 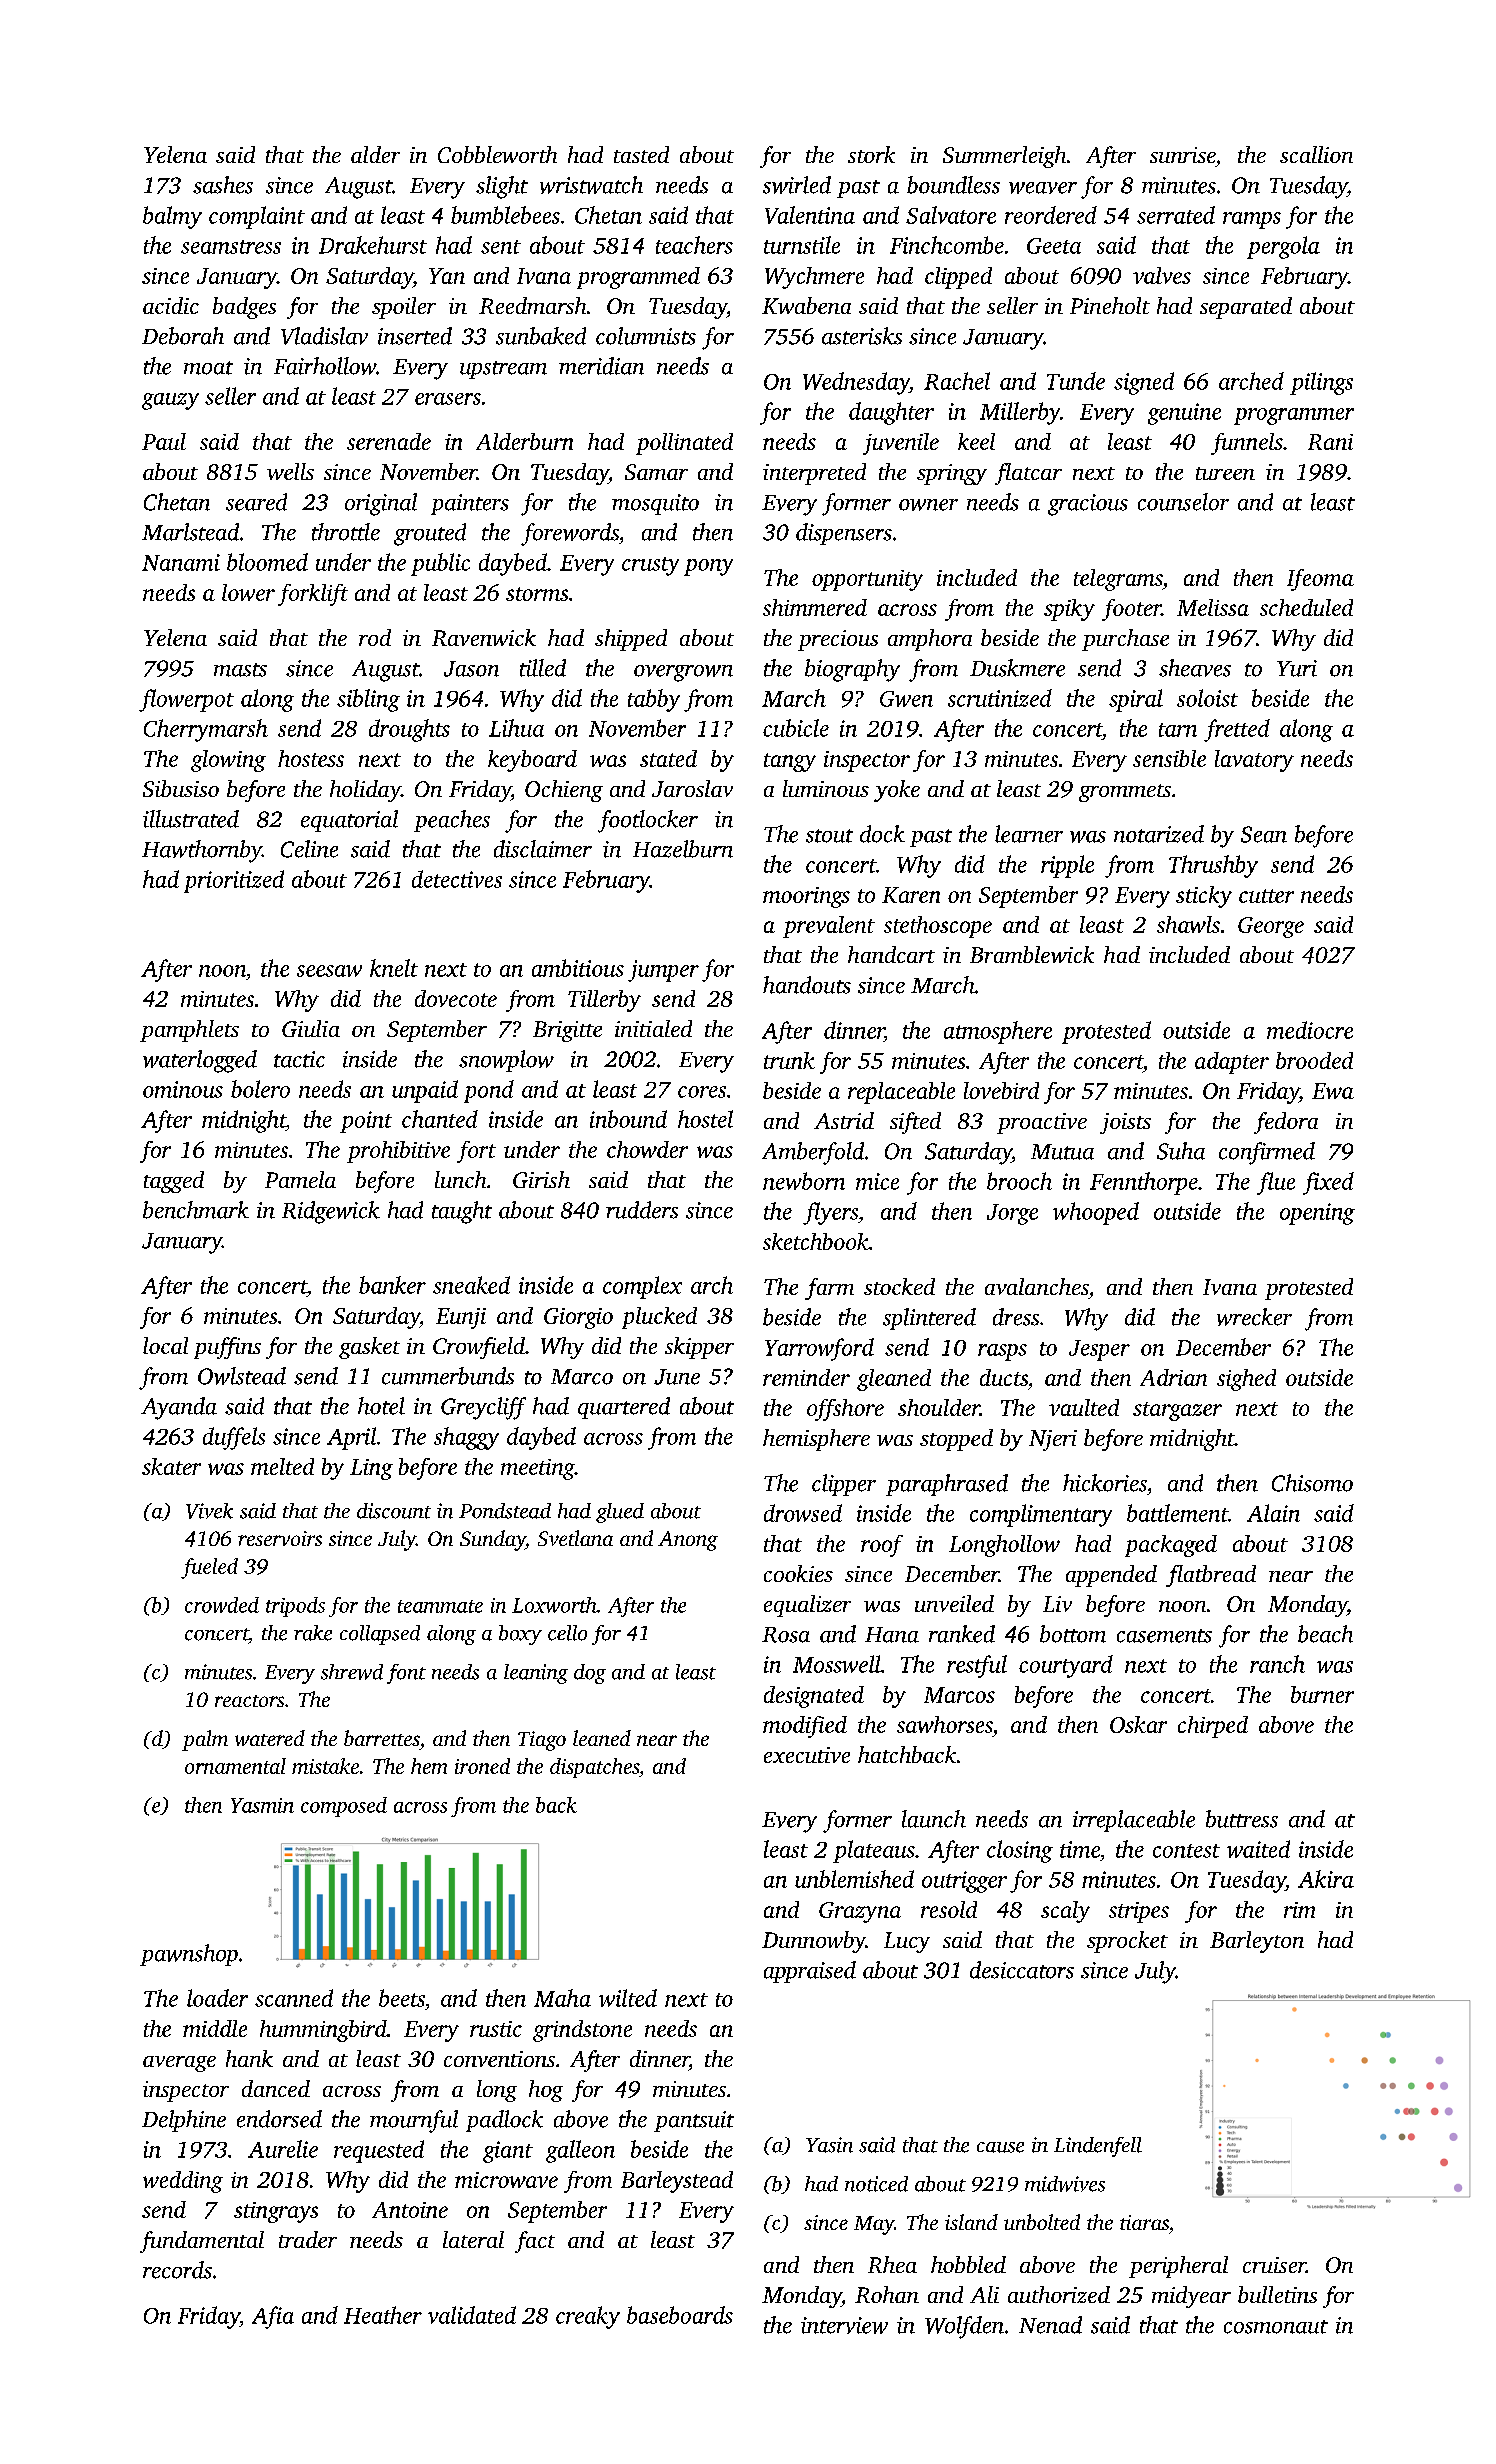 I want to click on Owlstead, so click(x=242, y=1376).
